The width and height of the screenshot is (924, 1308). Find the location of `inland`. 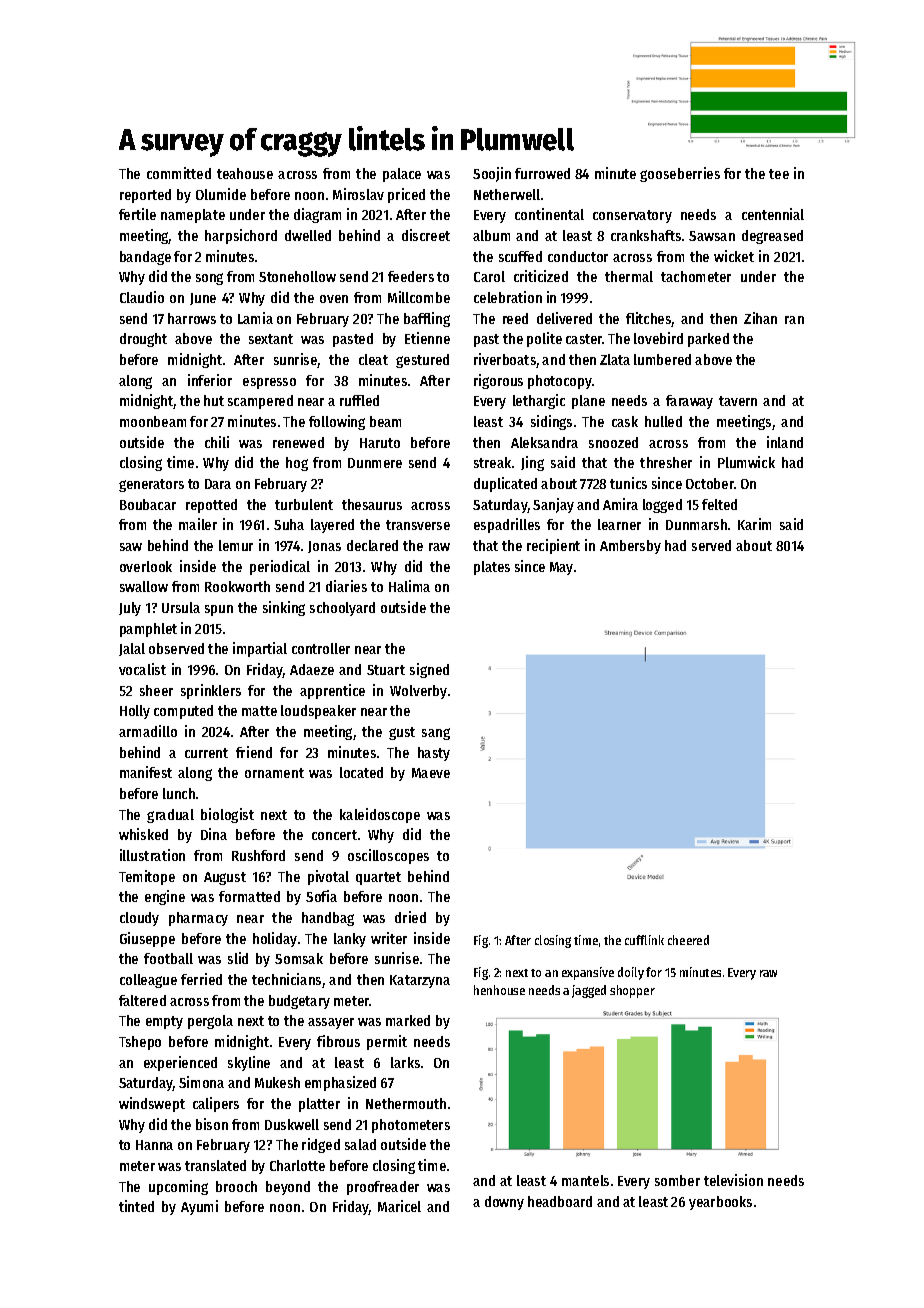

inland is located at coordinates (785, 442).
